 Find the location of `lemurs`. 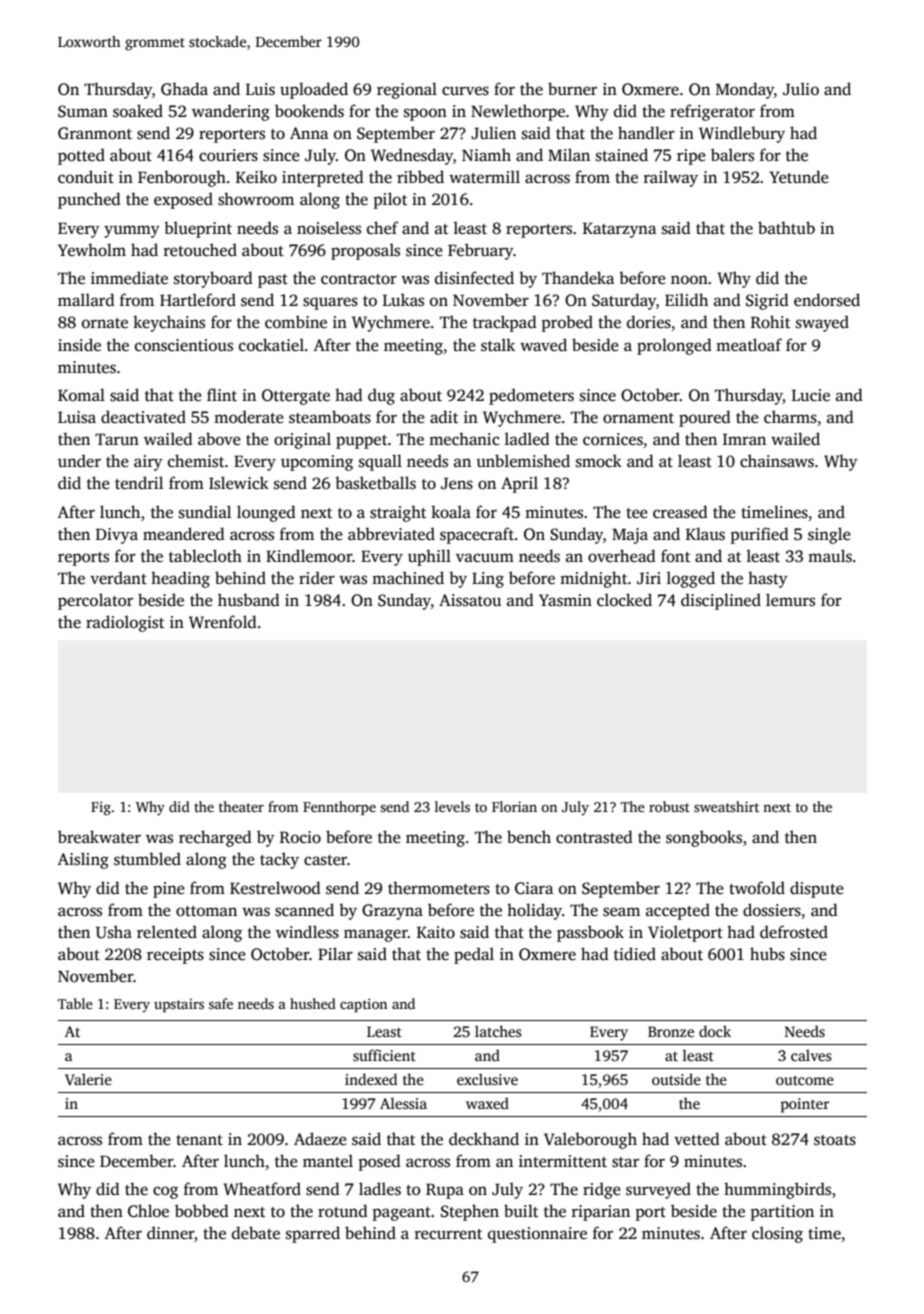

lemurs is located at coordinates (790, 600).
